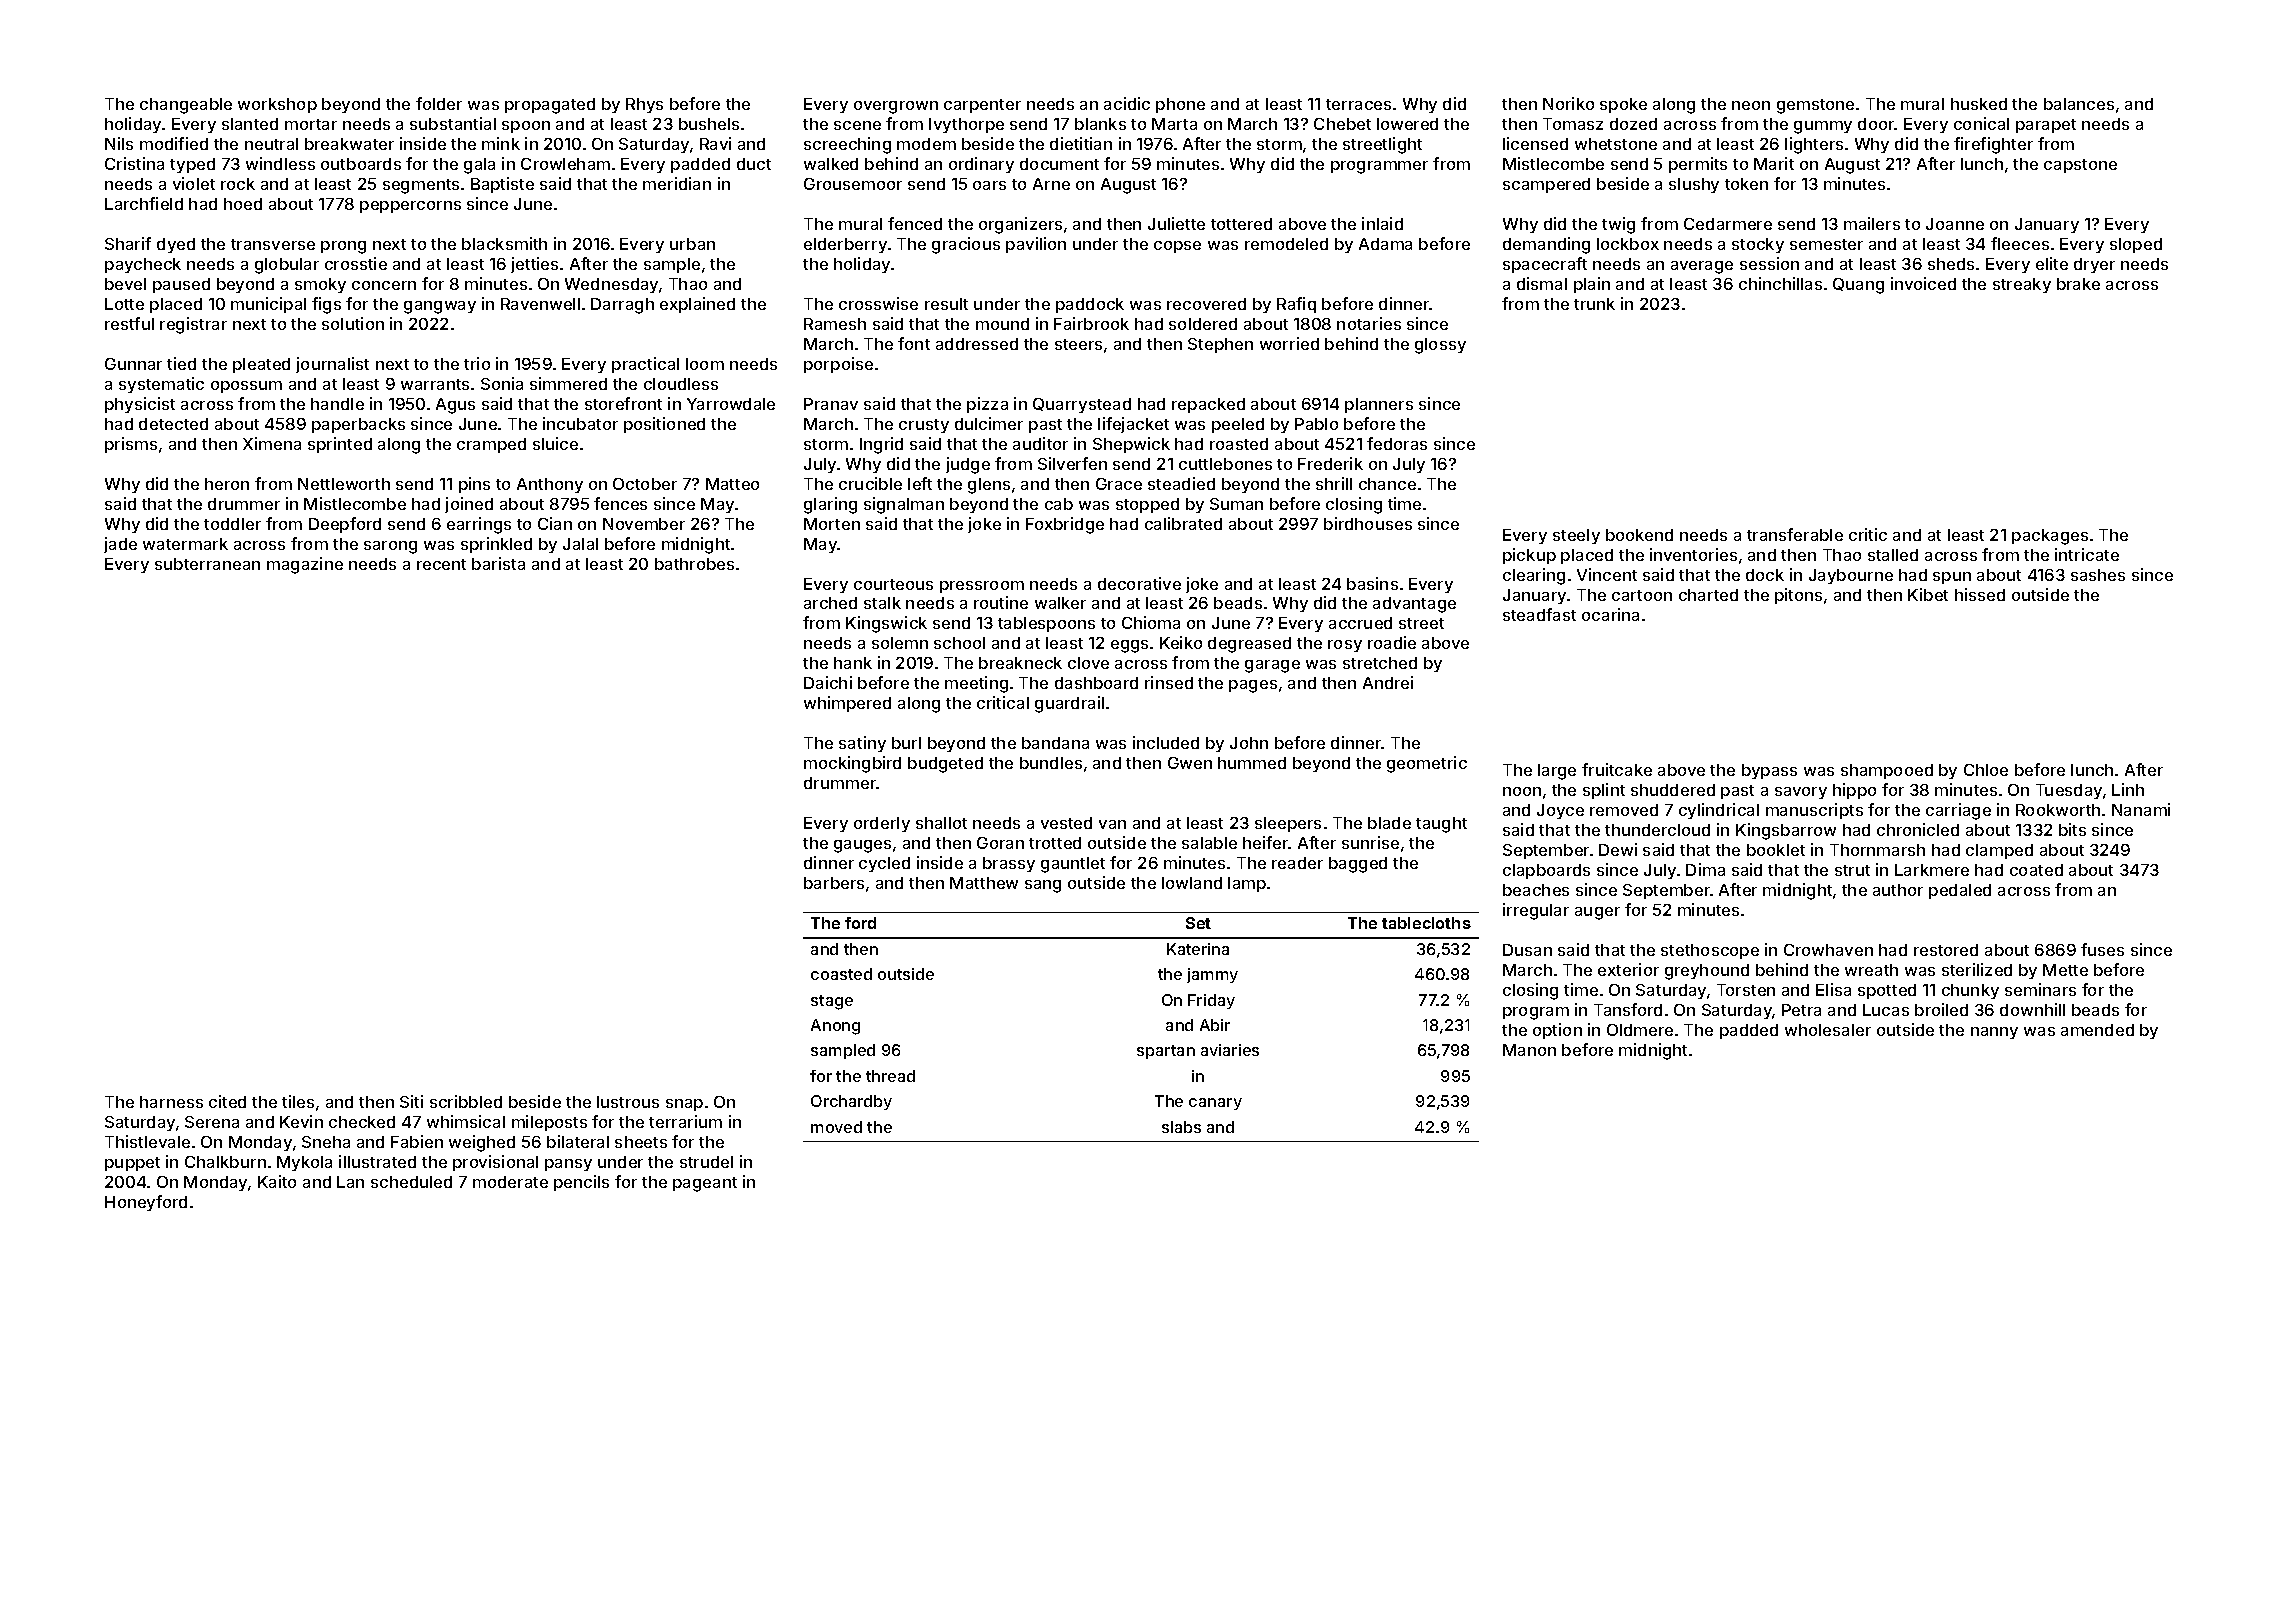  What do you see at coordinates (1851, 576) in the page?
I see `Jaybourne` at bounding box center [1851, 576].
